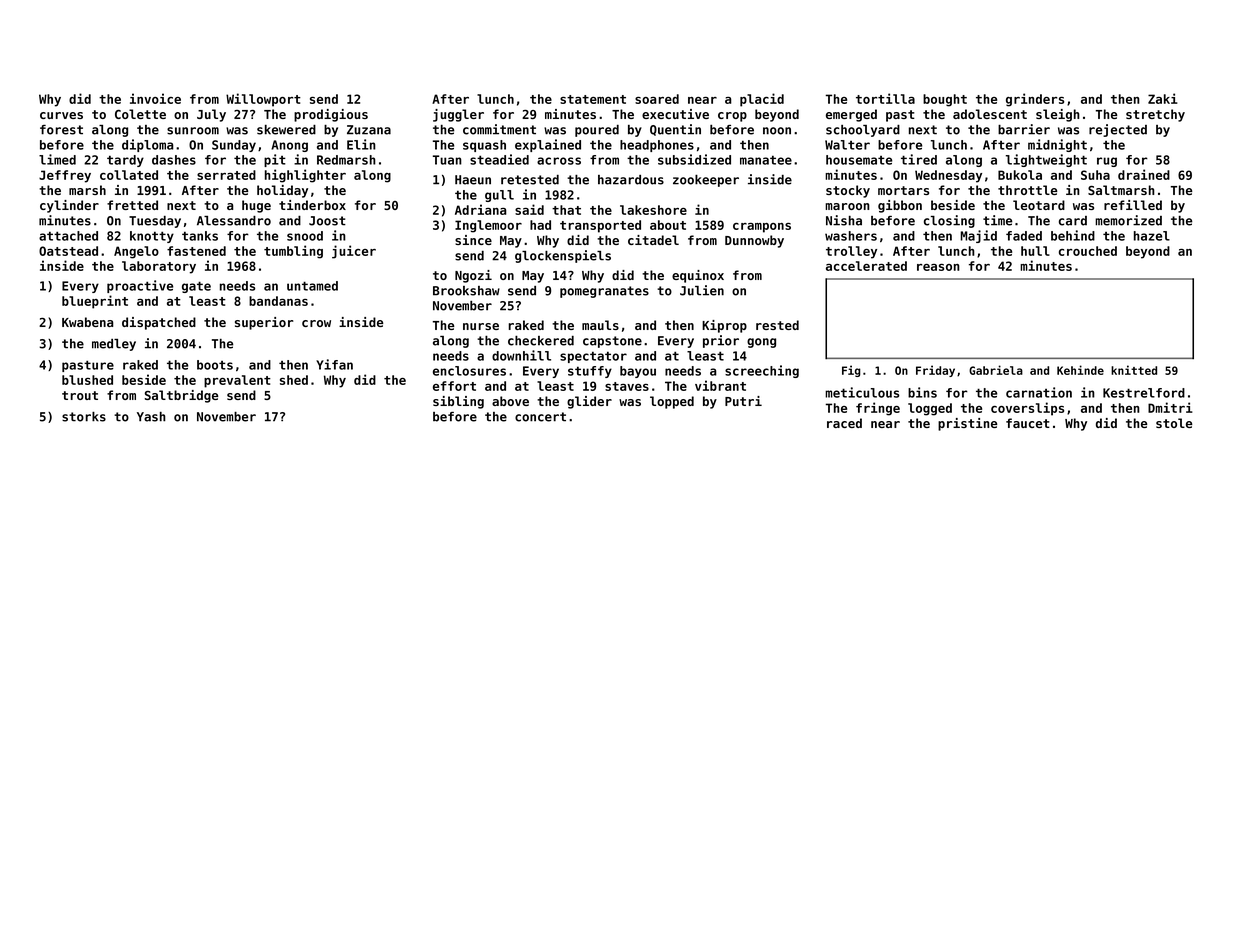 The height and width of the screenshot is (952, 1233). Describe the element at coordinates (702, 290) in the screenshot. I see `Julien` at that location.
